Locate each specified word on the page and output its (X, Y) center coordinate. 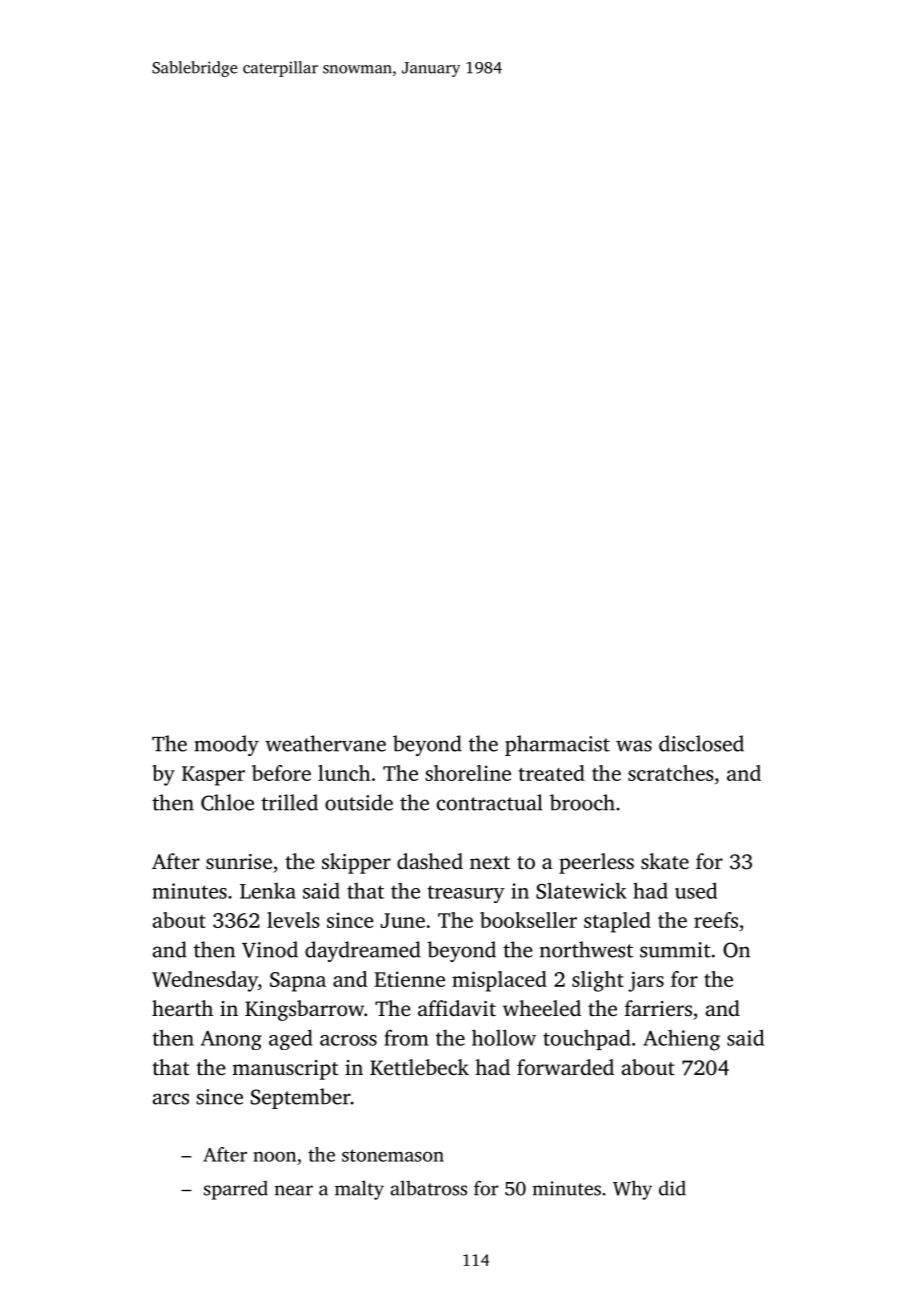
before (281, 773)
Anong (231, 1040)
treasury (466, 894)
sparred (236, 1190)
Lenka (268, 891)
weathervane (325, 743)
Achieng (681, 1040)
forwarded (565, 1067)
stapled (617, 922)
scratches (671, 773)
